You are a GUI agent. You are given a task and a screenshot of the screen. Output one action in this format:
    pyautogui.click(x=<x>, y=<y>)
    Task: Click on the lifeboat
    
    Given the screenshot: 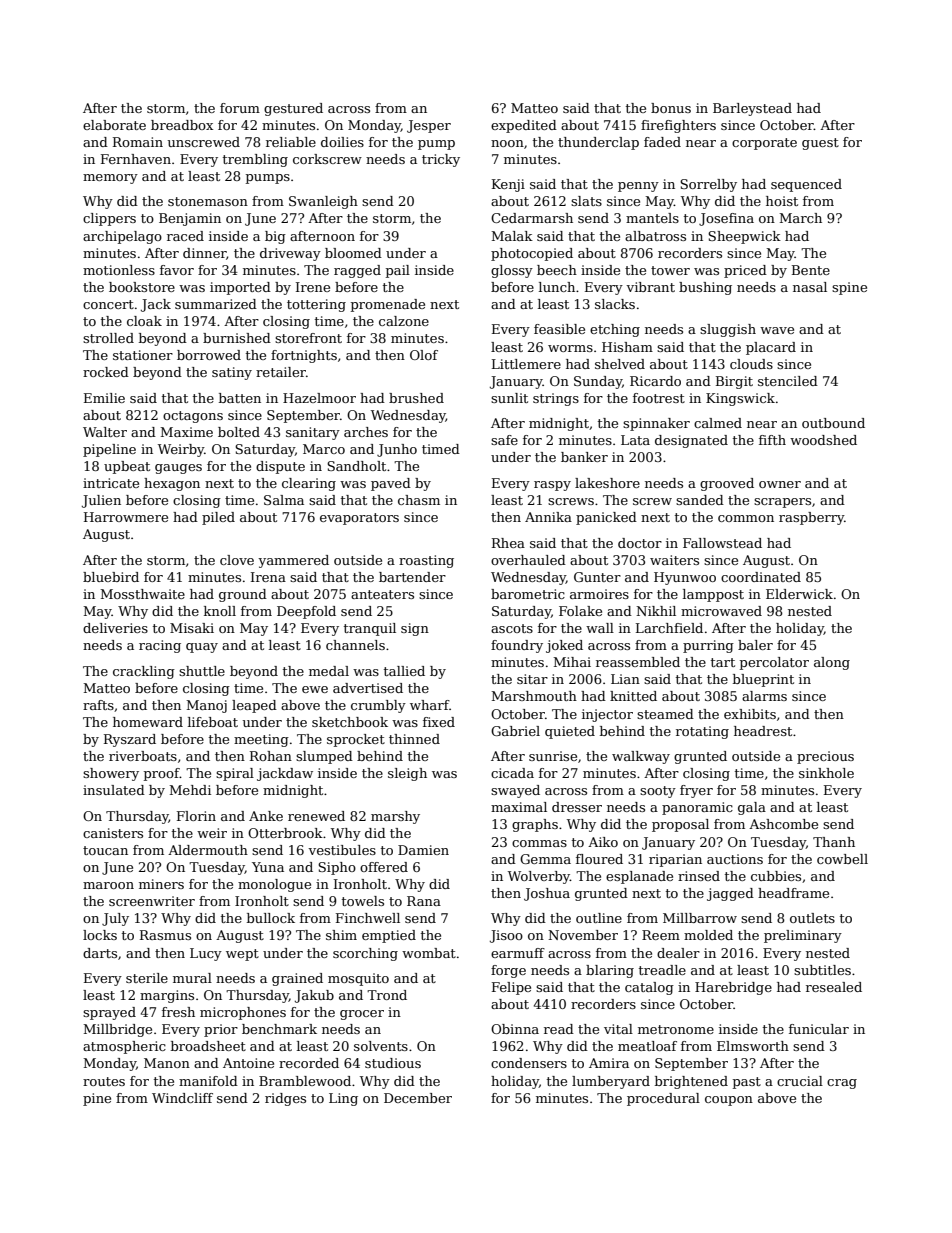 What is the action you would take?
    pyautogui.click(x=213, y=722)
